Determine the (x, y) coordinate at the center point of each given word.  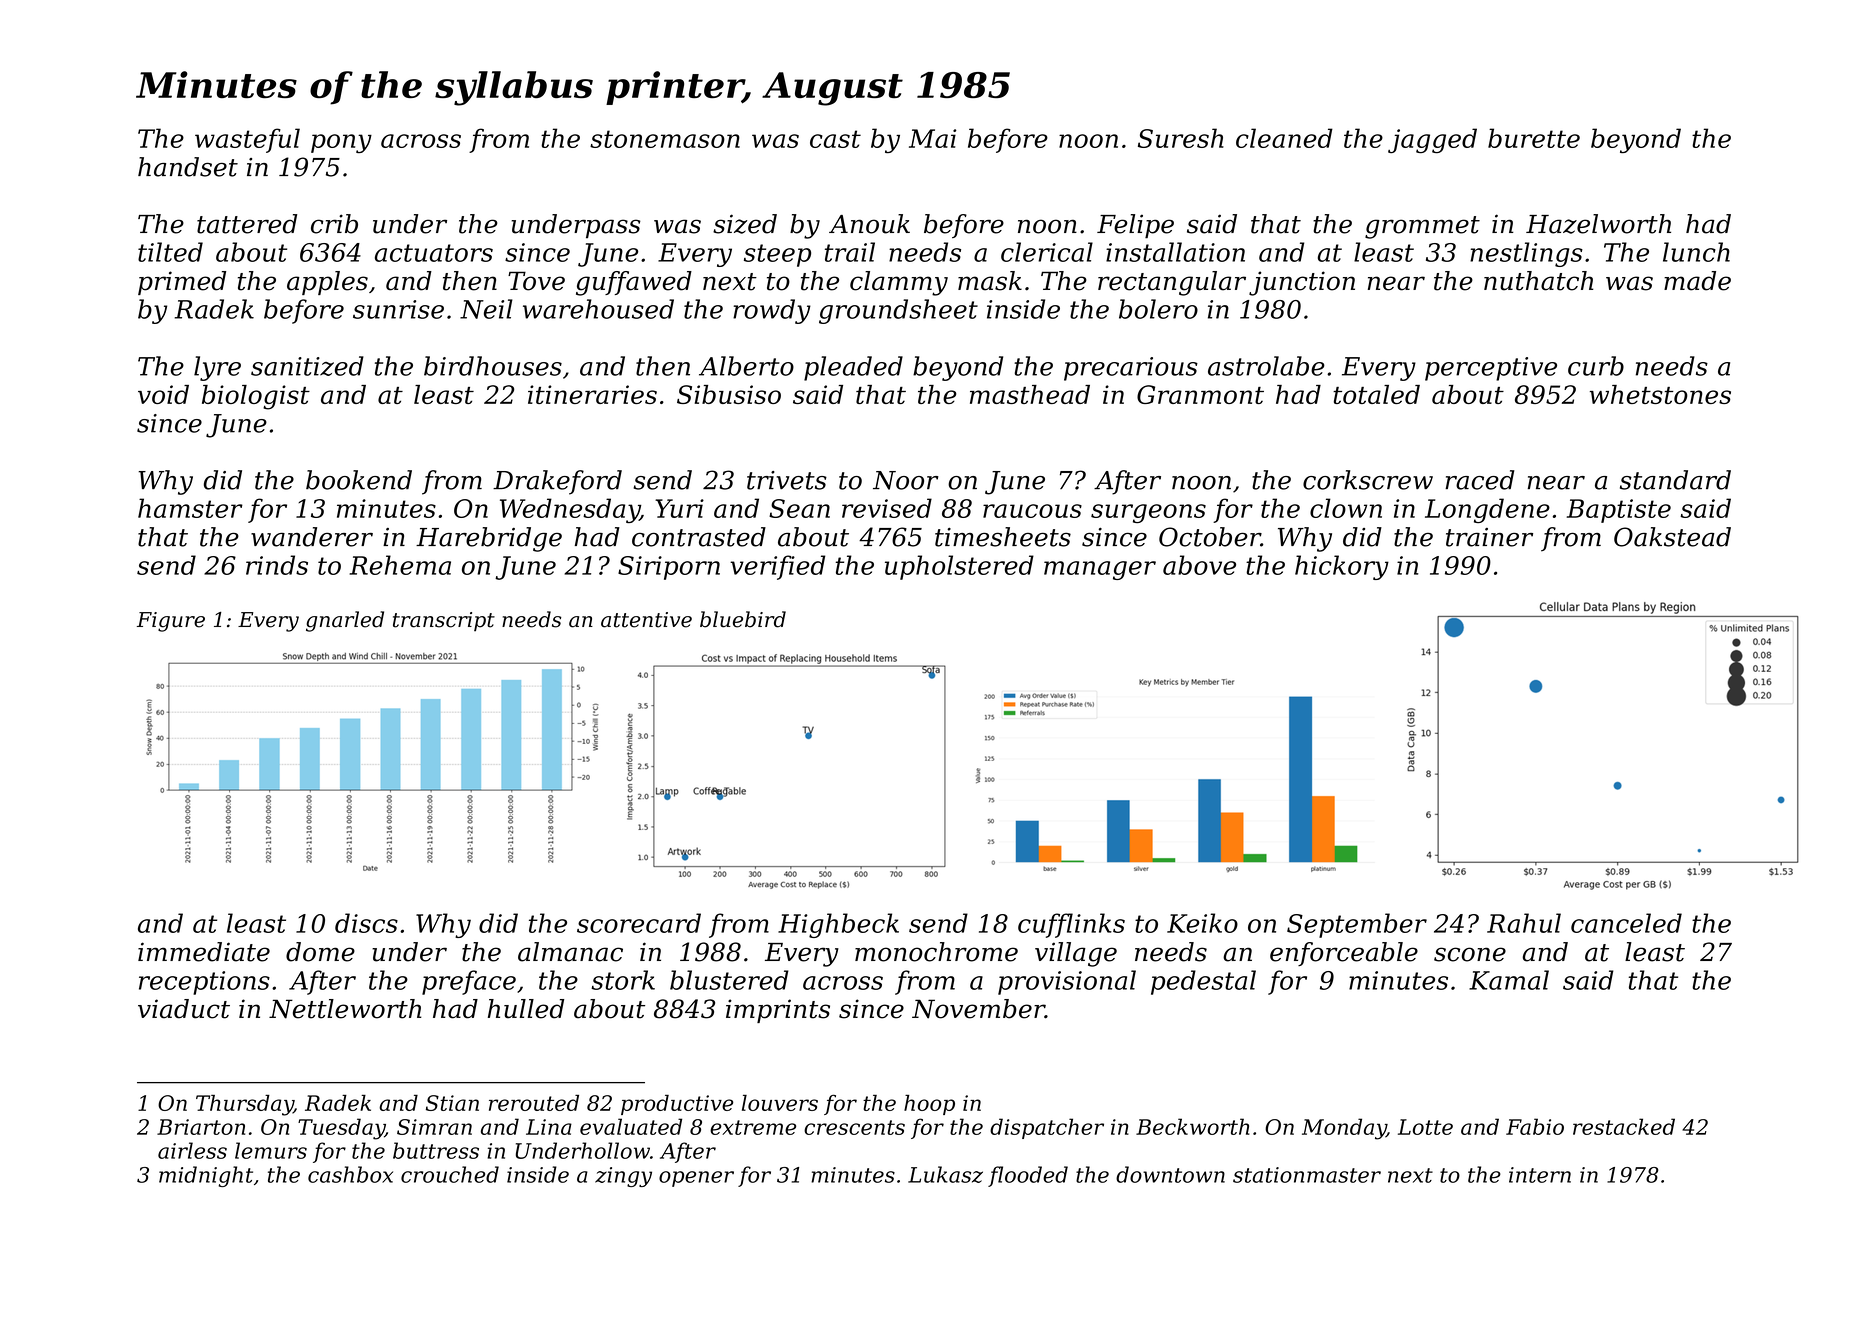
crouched (450, 1174)
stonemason (665, 139)
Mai (933, 138)
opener (696, 1179)
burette (1534, 138)
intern (1540, 1175)
